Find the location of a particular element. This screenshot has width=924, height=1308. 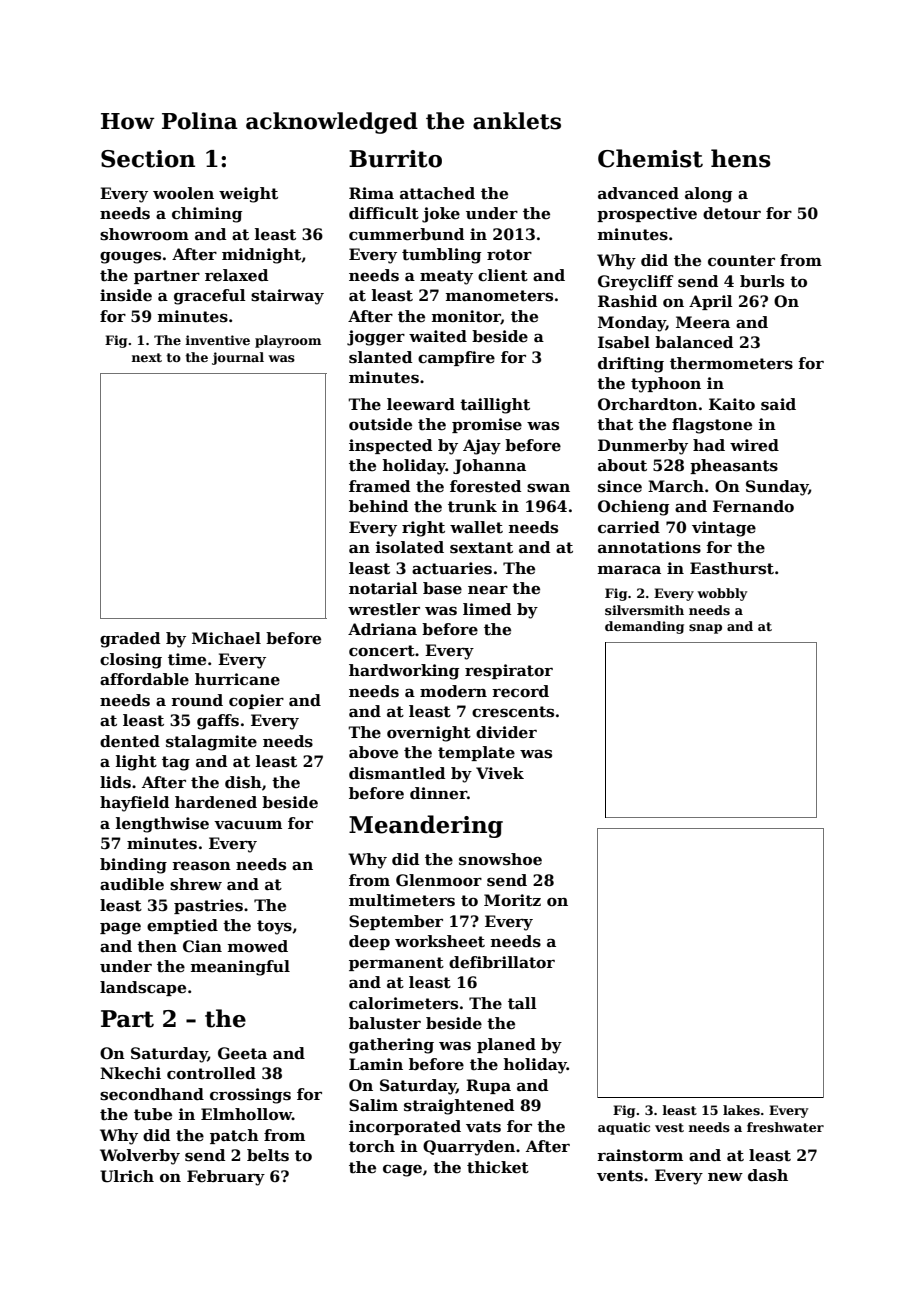

secondhand is located at coordinates (152, 1094).
